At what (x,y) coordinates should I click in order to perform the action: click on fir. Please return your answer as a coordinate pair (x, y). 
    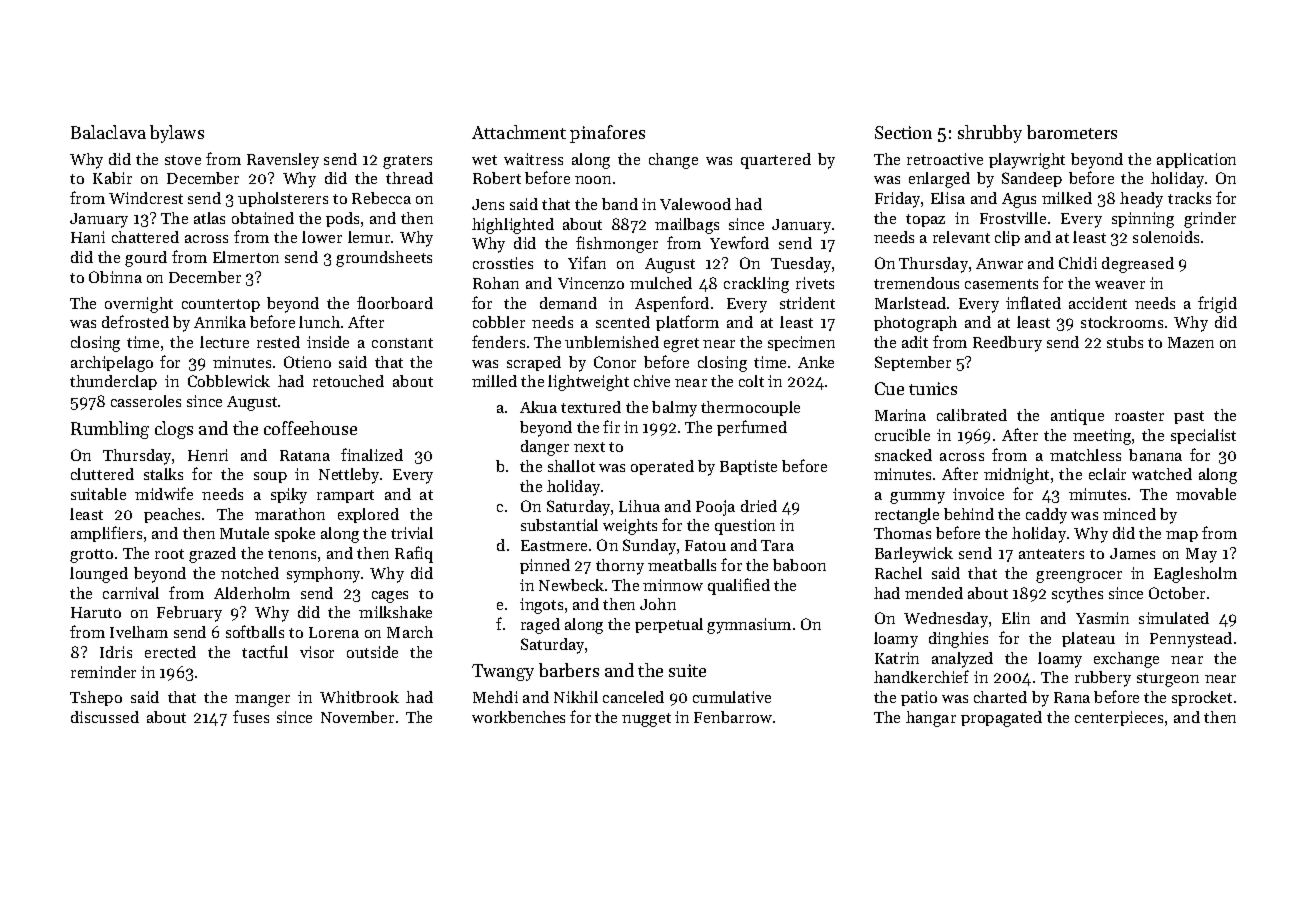
    Looking at the image, I should click on (611, 426).
